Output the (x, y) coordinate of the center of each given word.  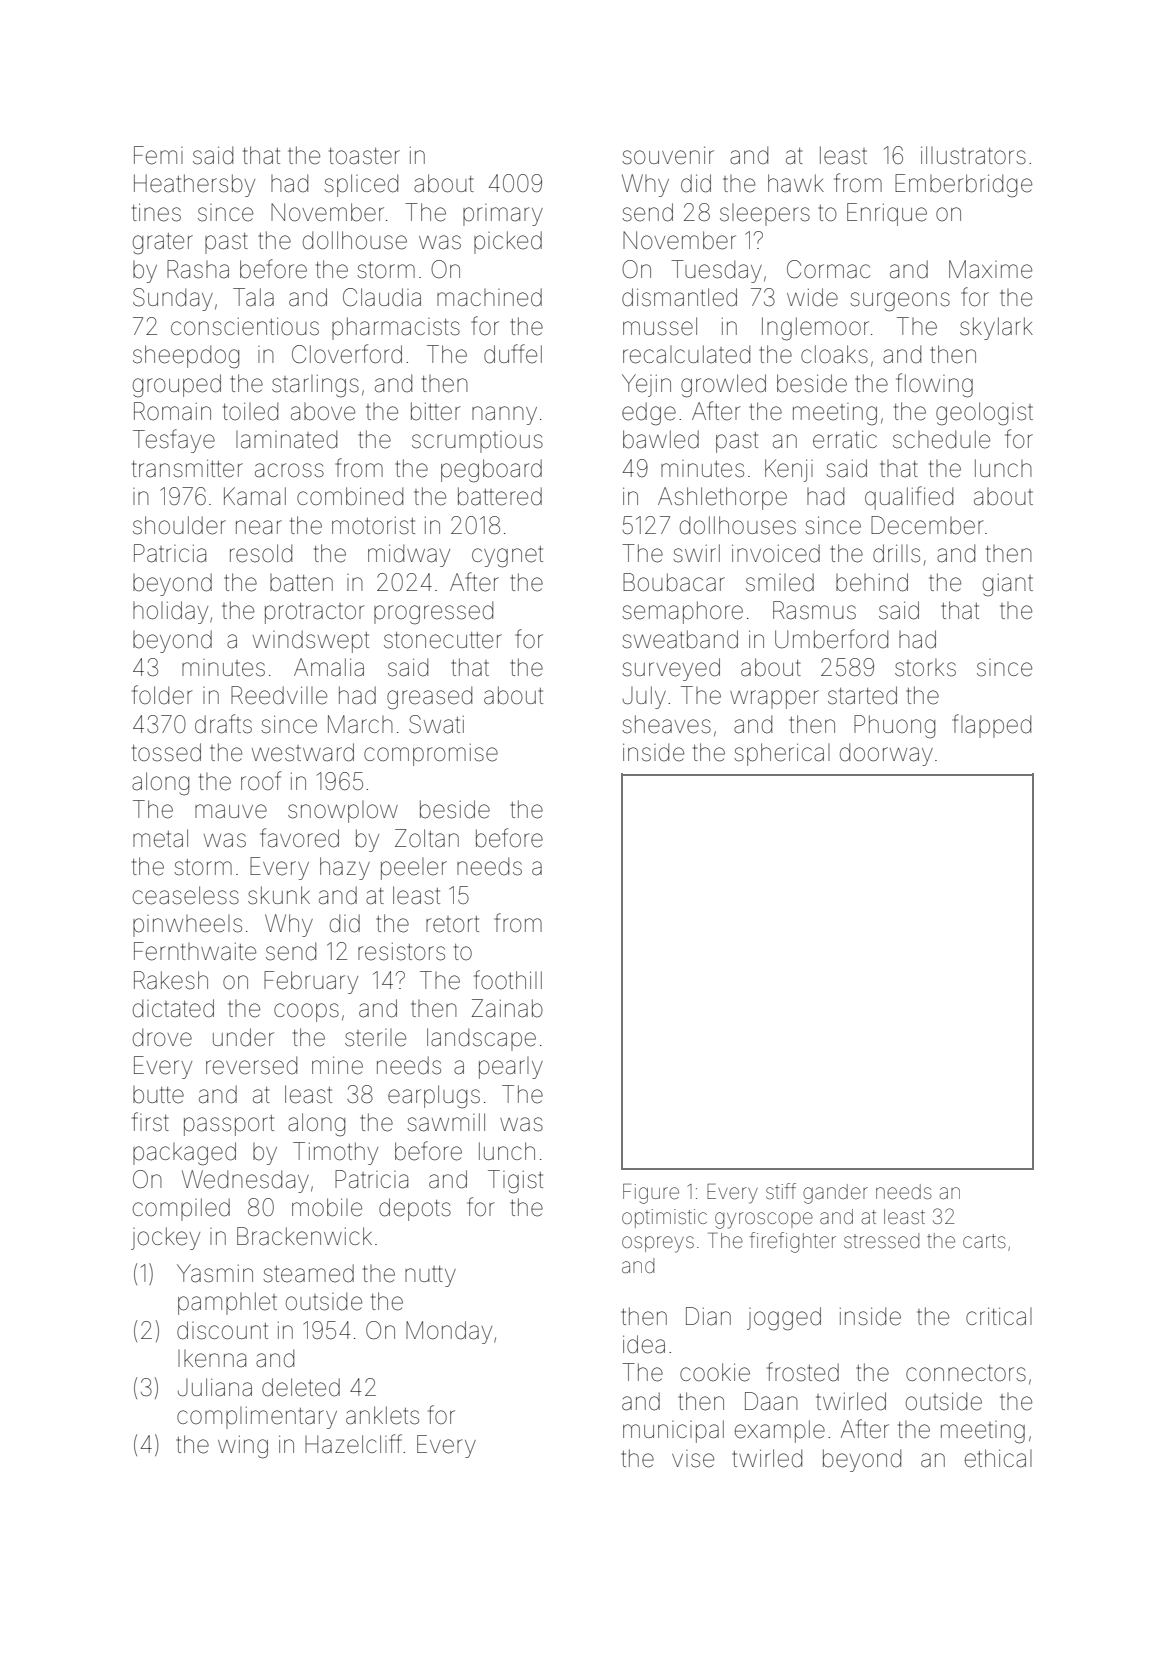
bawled (661, 439)
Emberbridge (963, 186)
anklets (382, 1415)
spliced (361, 185)
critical (999, 1316)
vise (693, 1459)
